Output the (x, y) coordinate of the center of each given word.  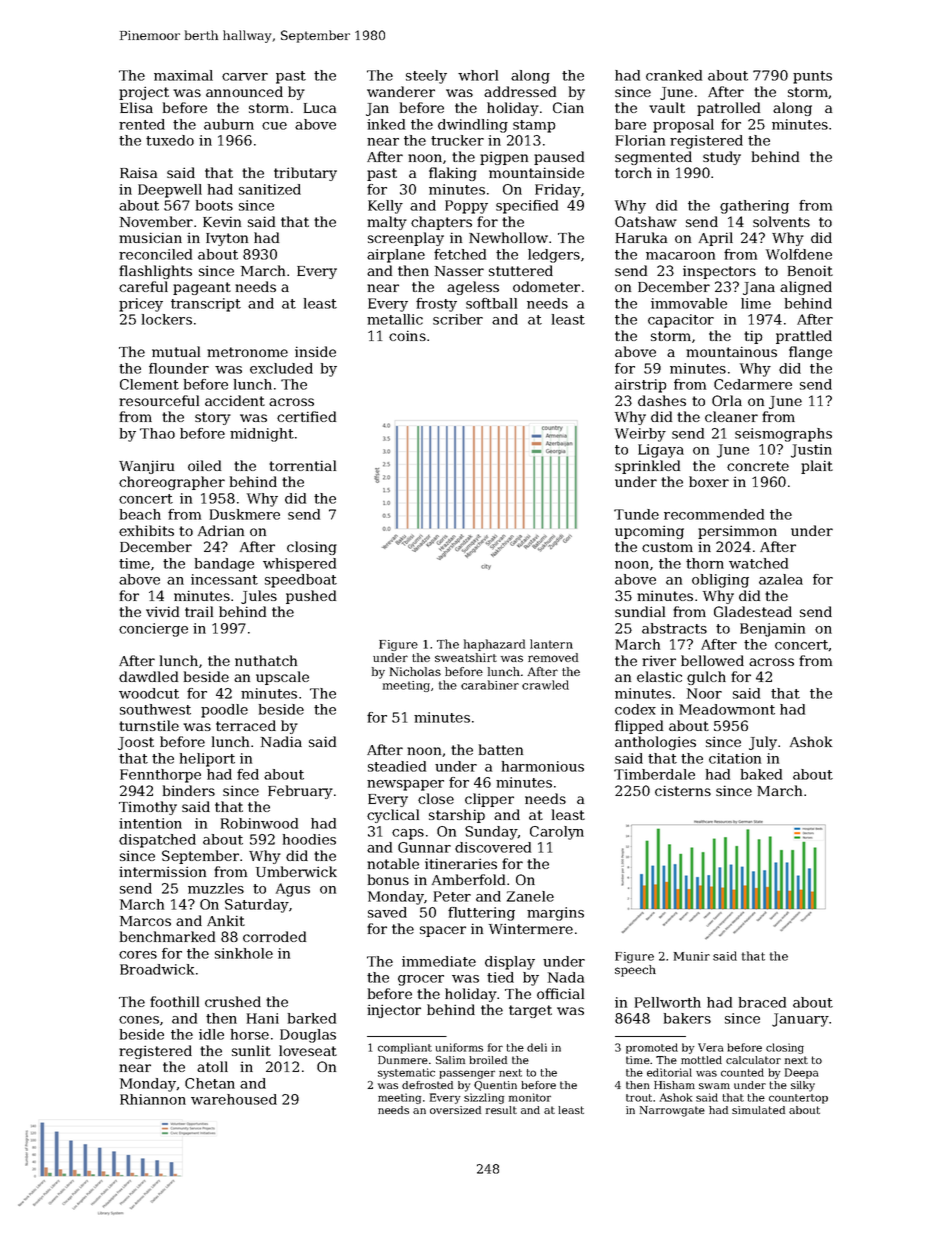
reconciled (155, 254)
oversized (455, 1110)
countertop (798, 1099)
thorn (705, 563)
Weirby (640, 435)
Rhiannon (153, 1099)
